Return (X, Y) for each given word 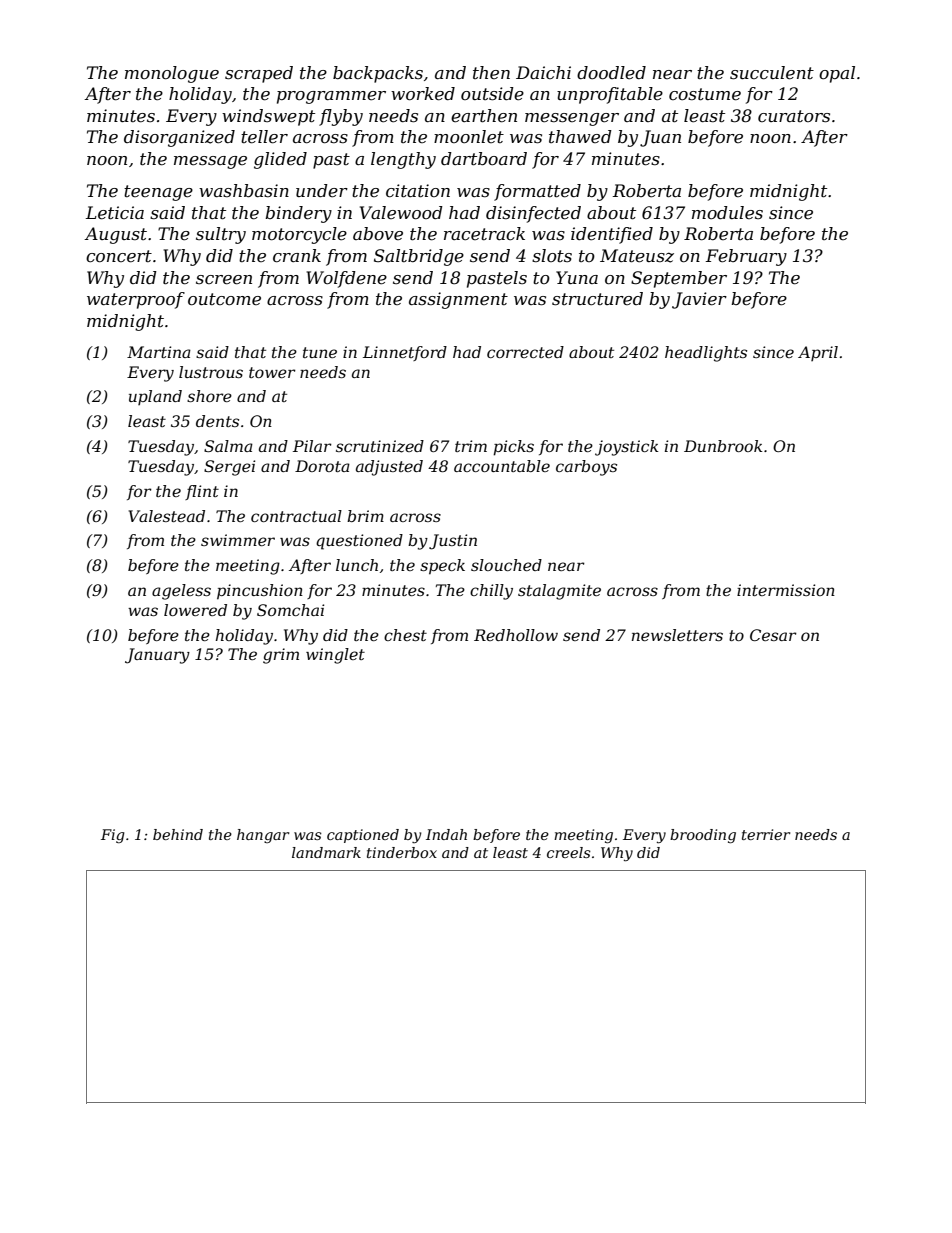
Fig (112, 836)
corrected (525, 352)
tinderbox (402, 852)
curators (794, 116)
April (818, 353)
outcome (224, 299)
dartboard (484, 159)
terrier (766, 834)
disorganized (179, 138)
